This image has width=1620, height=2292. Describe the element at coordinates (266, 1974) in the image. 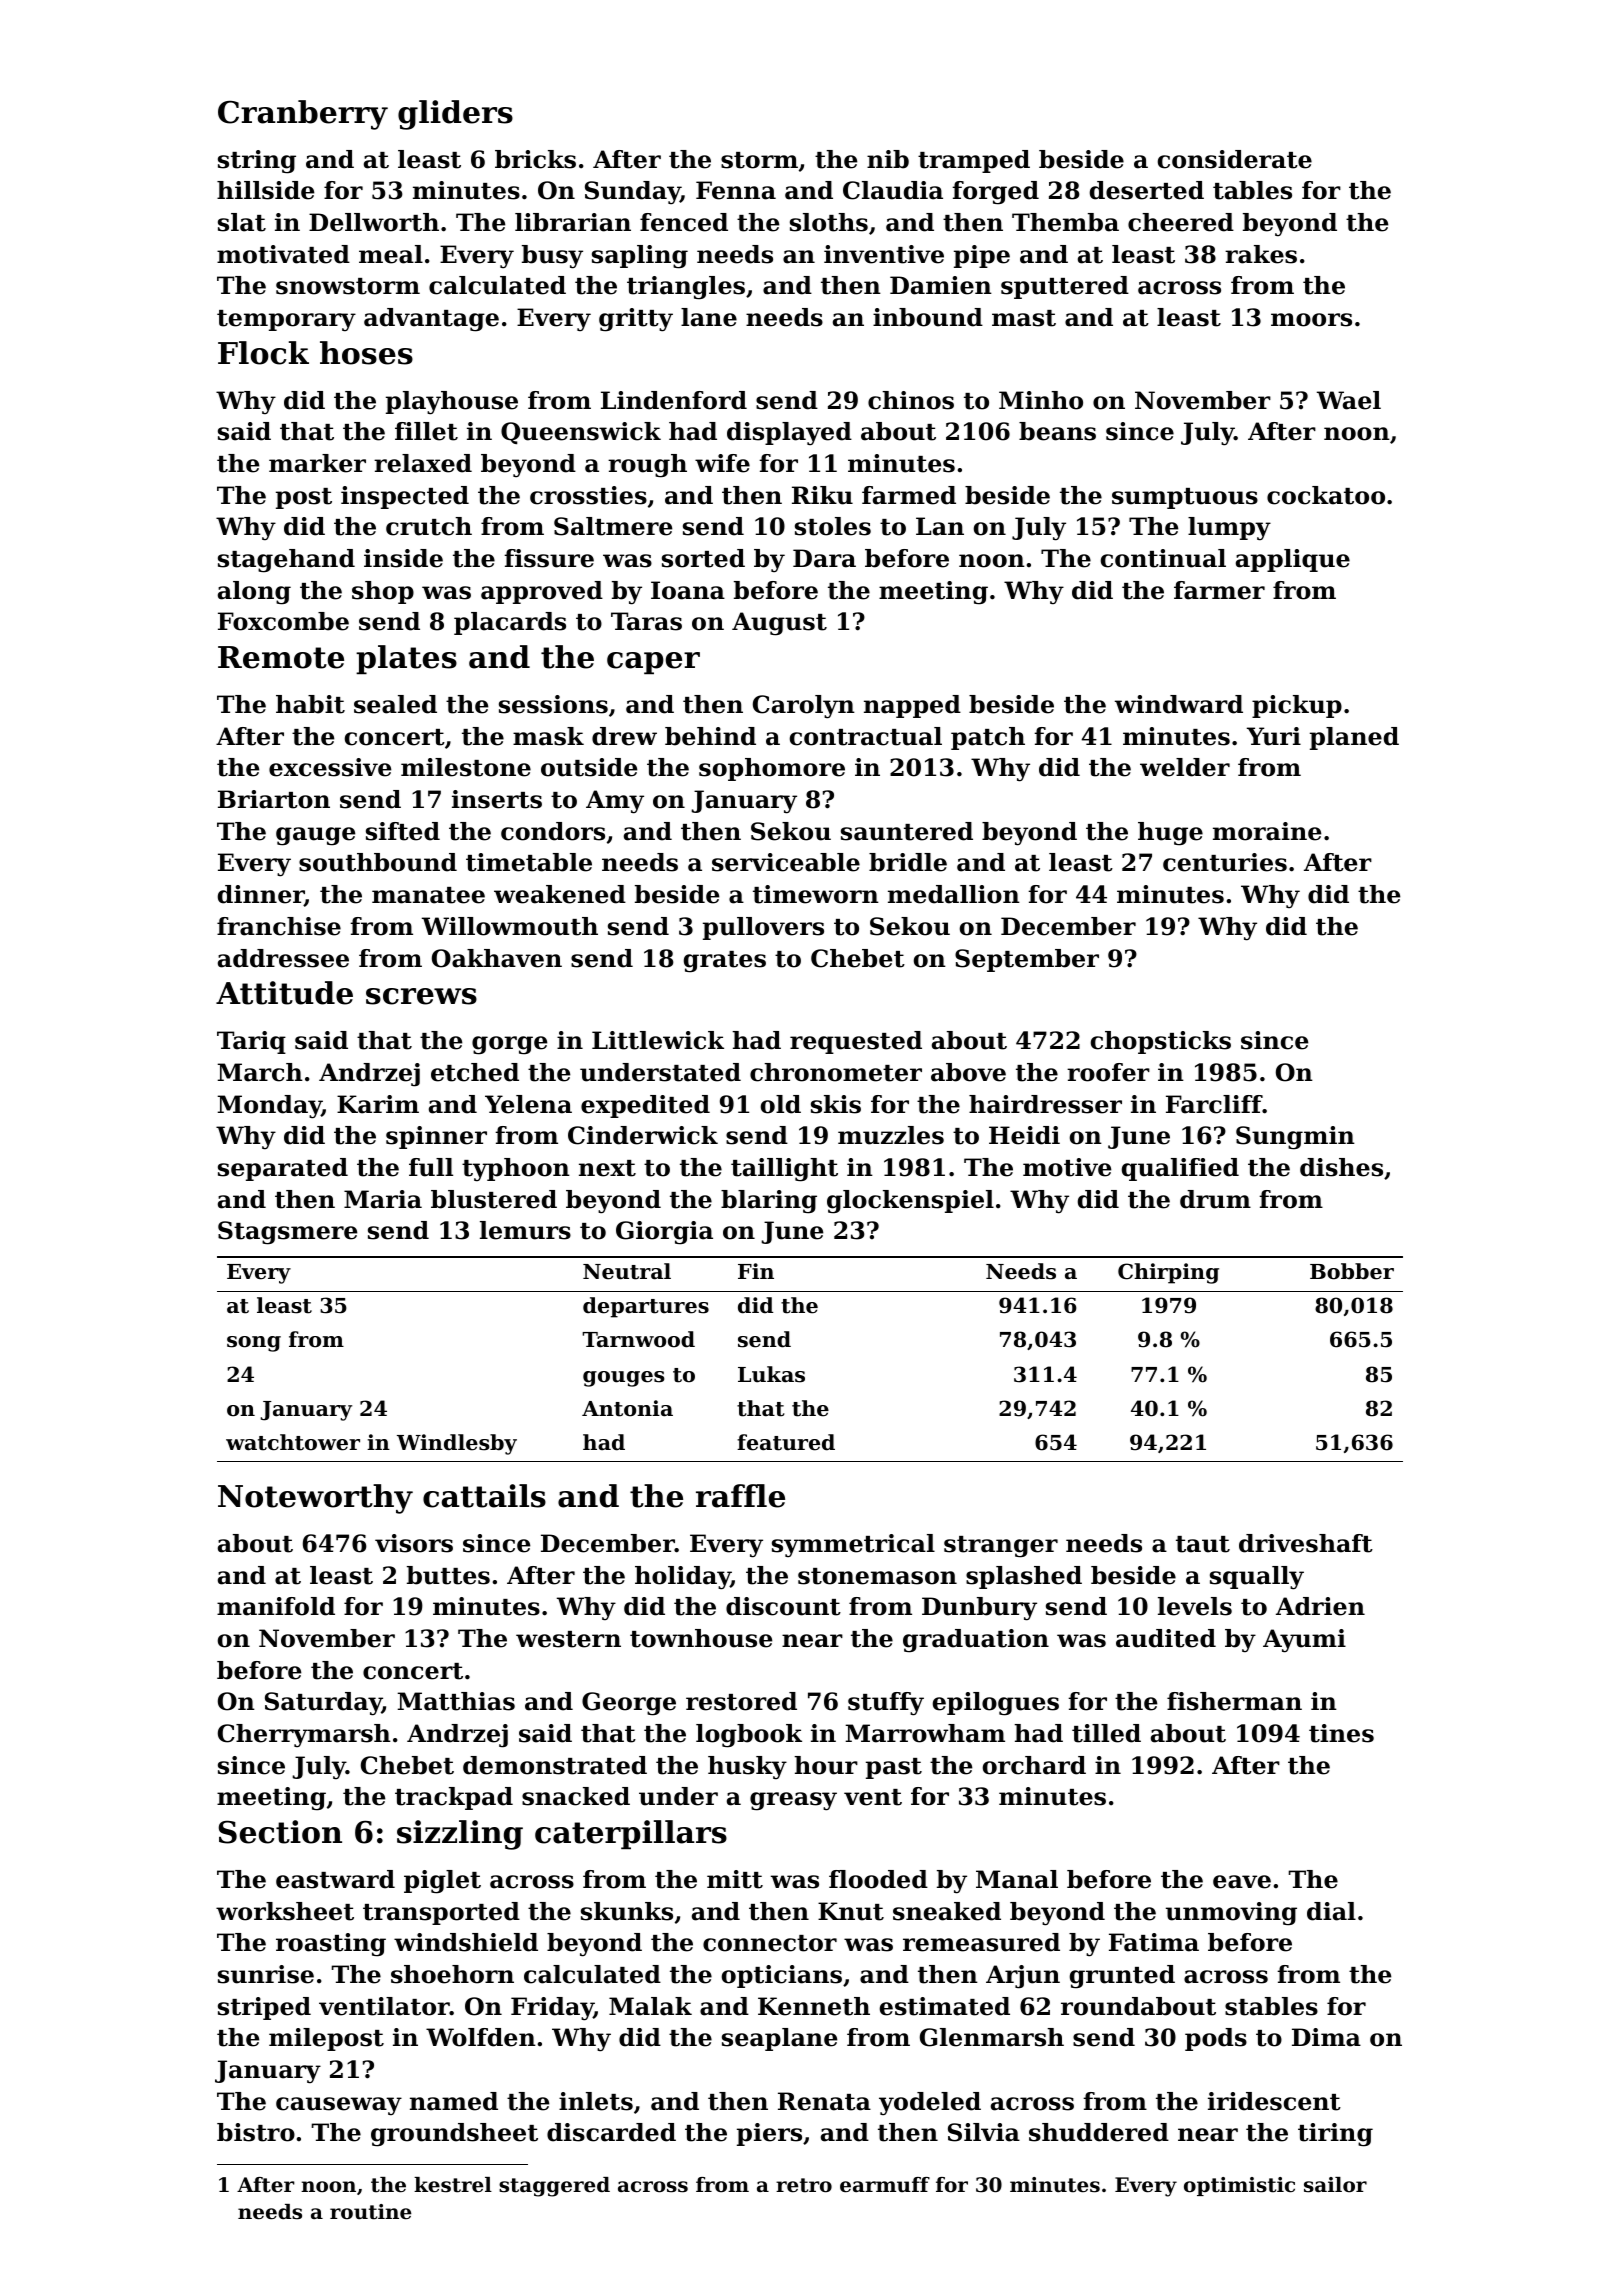

I see `sunrise` at that location.
